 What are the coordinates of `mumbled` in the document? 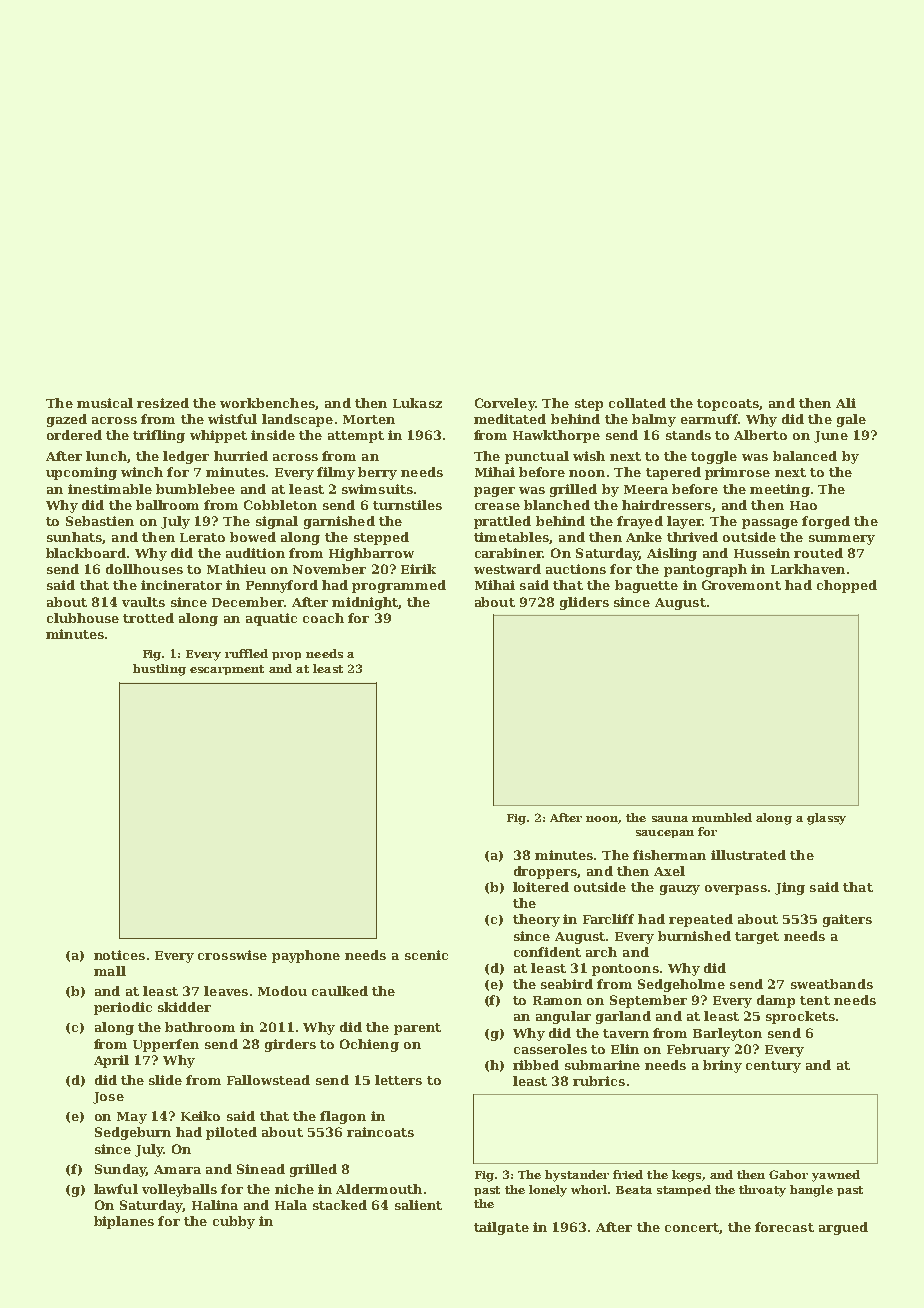 It's located at (722, 817).
